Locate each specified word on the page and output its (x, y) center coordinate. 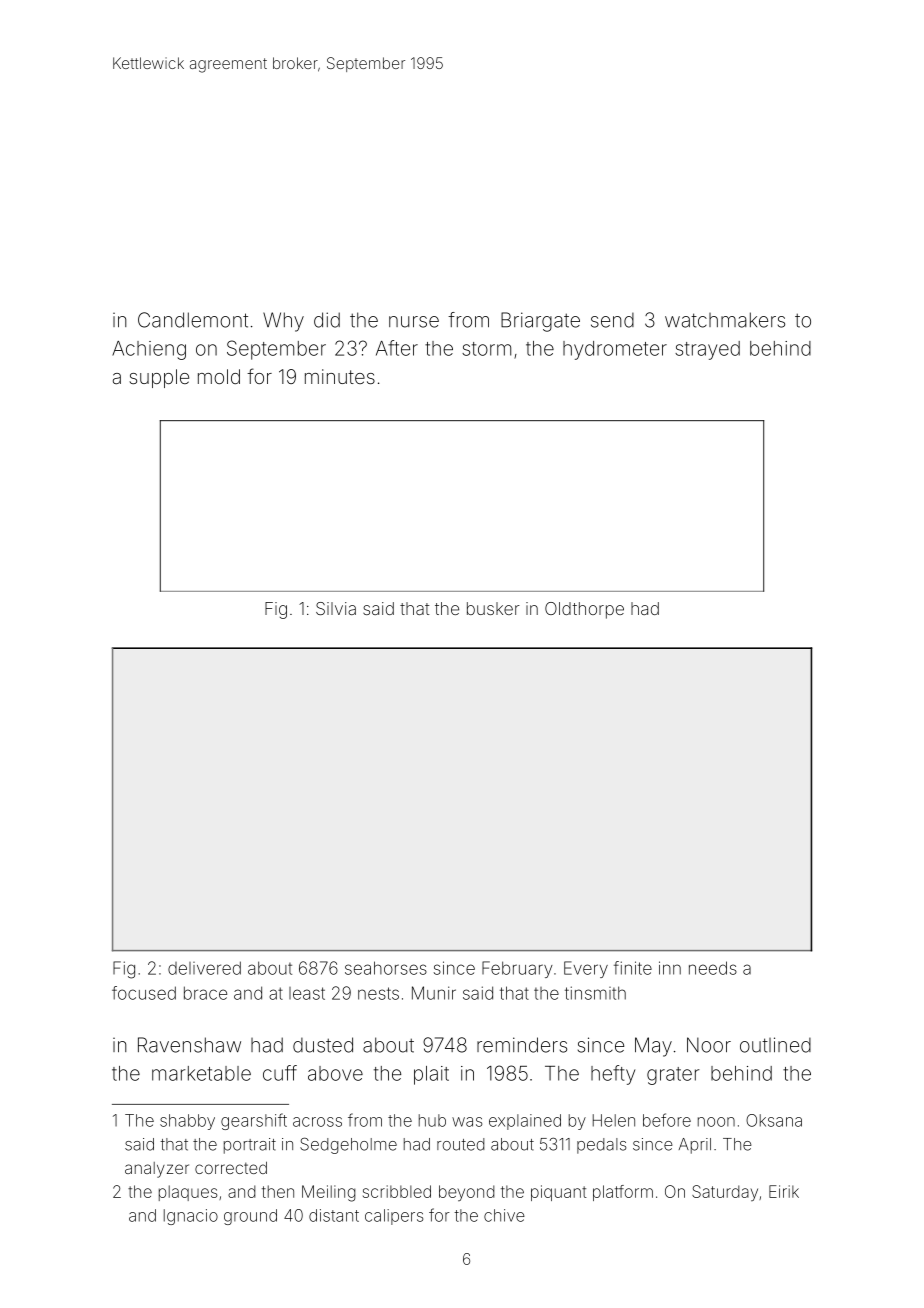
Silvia (336, 608)
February (517, 969)
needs (713, 968)
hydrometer (615, 350)
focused (144, 993)
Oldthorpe (584, 610)
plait (431, 1075)
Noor (709, 1045)
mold (219, 376)
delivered (204, 968)
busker (493, 608)
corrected (231, 1167)
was (467, 1122)
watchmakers (725, 320)
